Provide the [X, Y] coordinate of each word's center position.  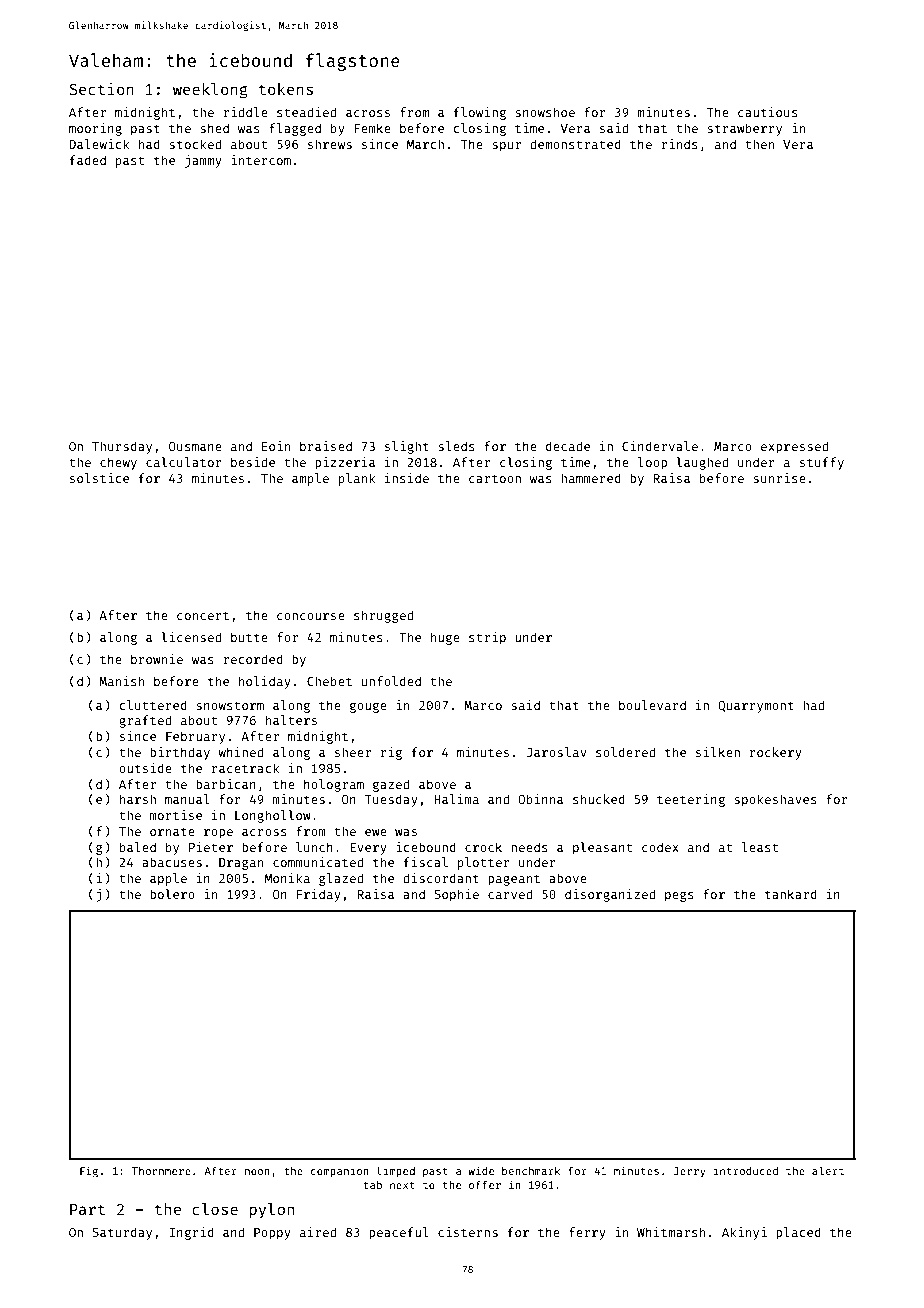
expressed [794, 447]
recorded [253, 659]
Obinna [540, 799]
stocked [195, 144]
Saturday [122, 1233]
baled [138, 847]
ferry [587, 1233]
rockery [776, 753]
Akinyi [744, 1233]
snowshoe [545, 112]
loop [652, 463]
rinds [679, 144]
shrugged [383, 616]
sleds [456, 446]
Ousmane [195, 446]
